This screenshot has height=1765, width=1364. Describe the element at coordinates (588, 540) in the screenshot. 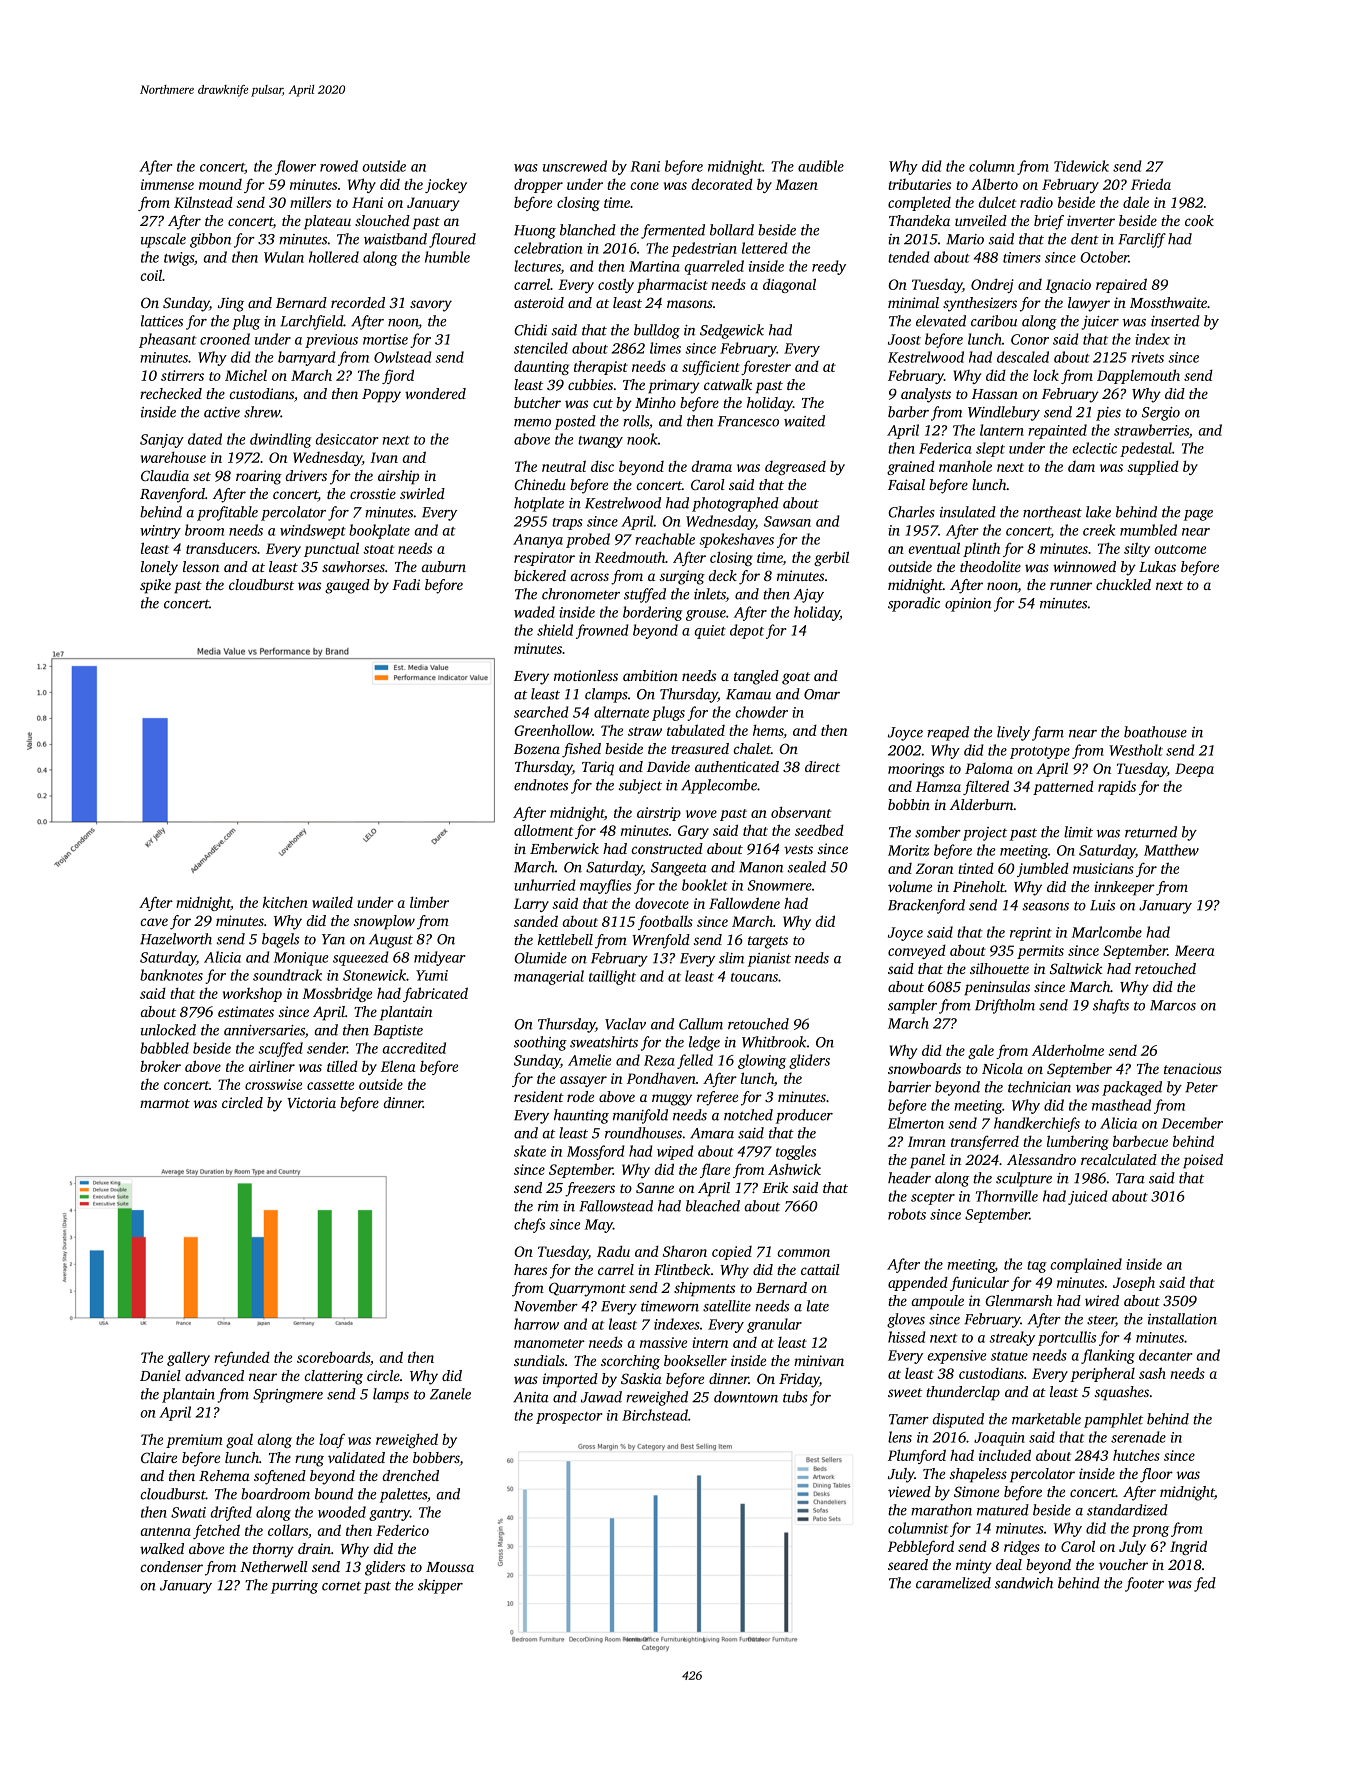

I see `probed` at that location.
